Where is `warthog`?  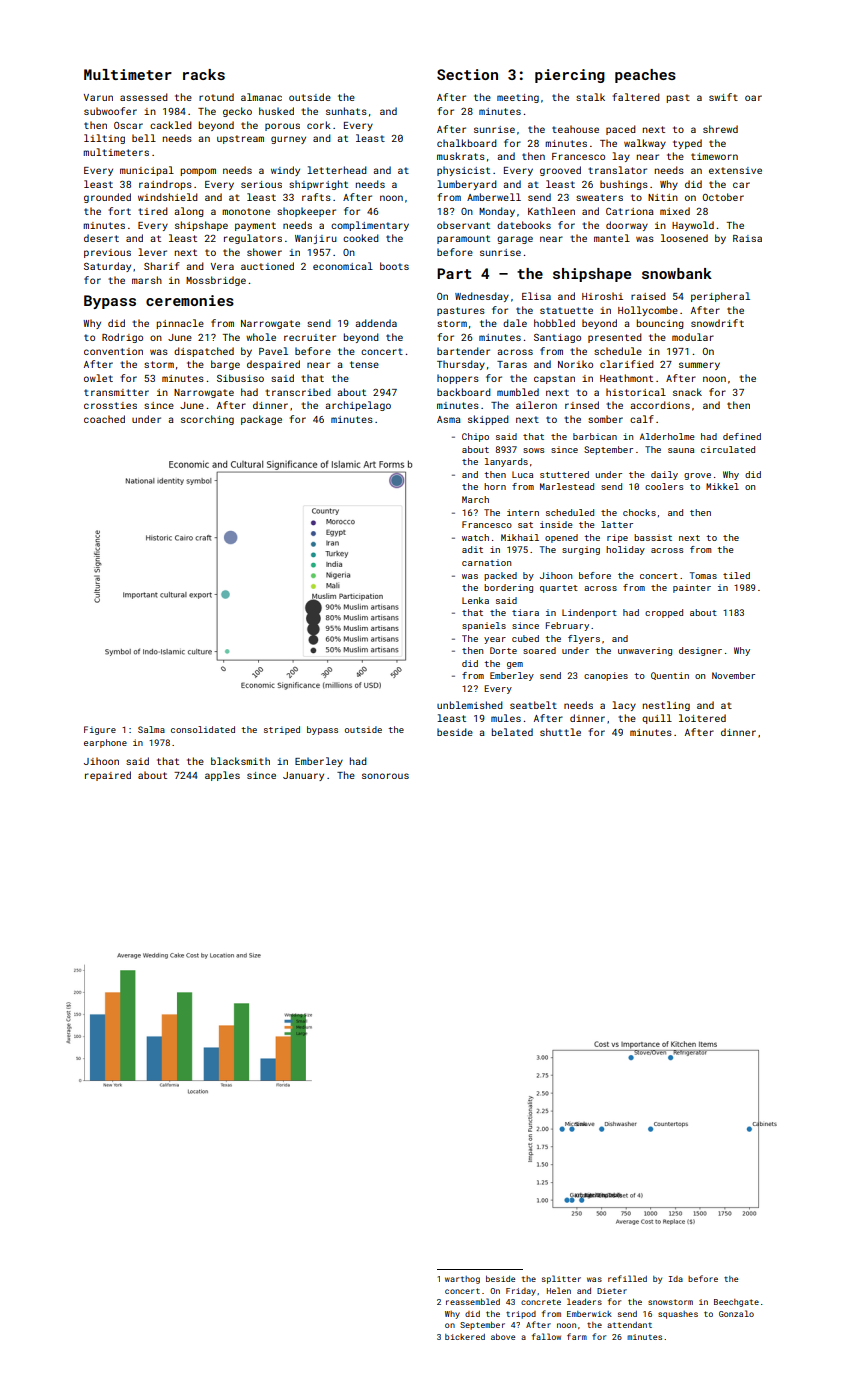
warthog is located at coordinates (462, 1280).
